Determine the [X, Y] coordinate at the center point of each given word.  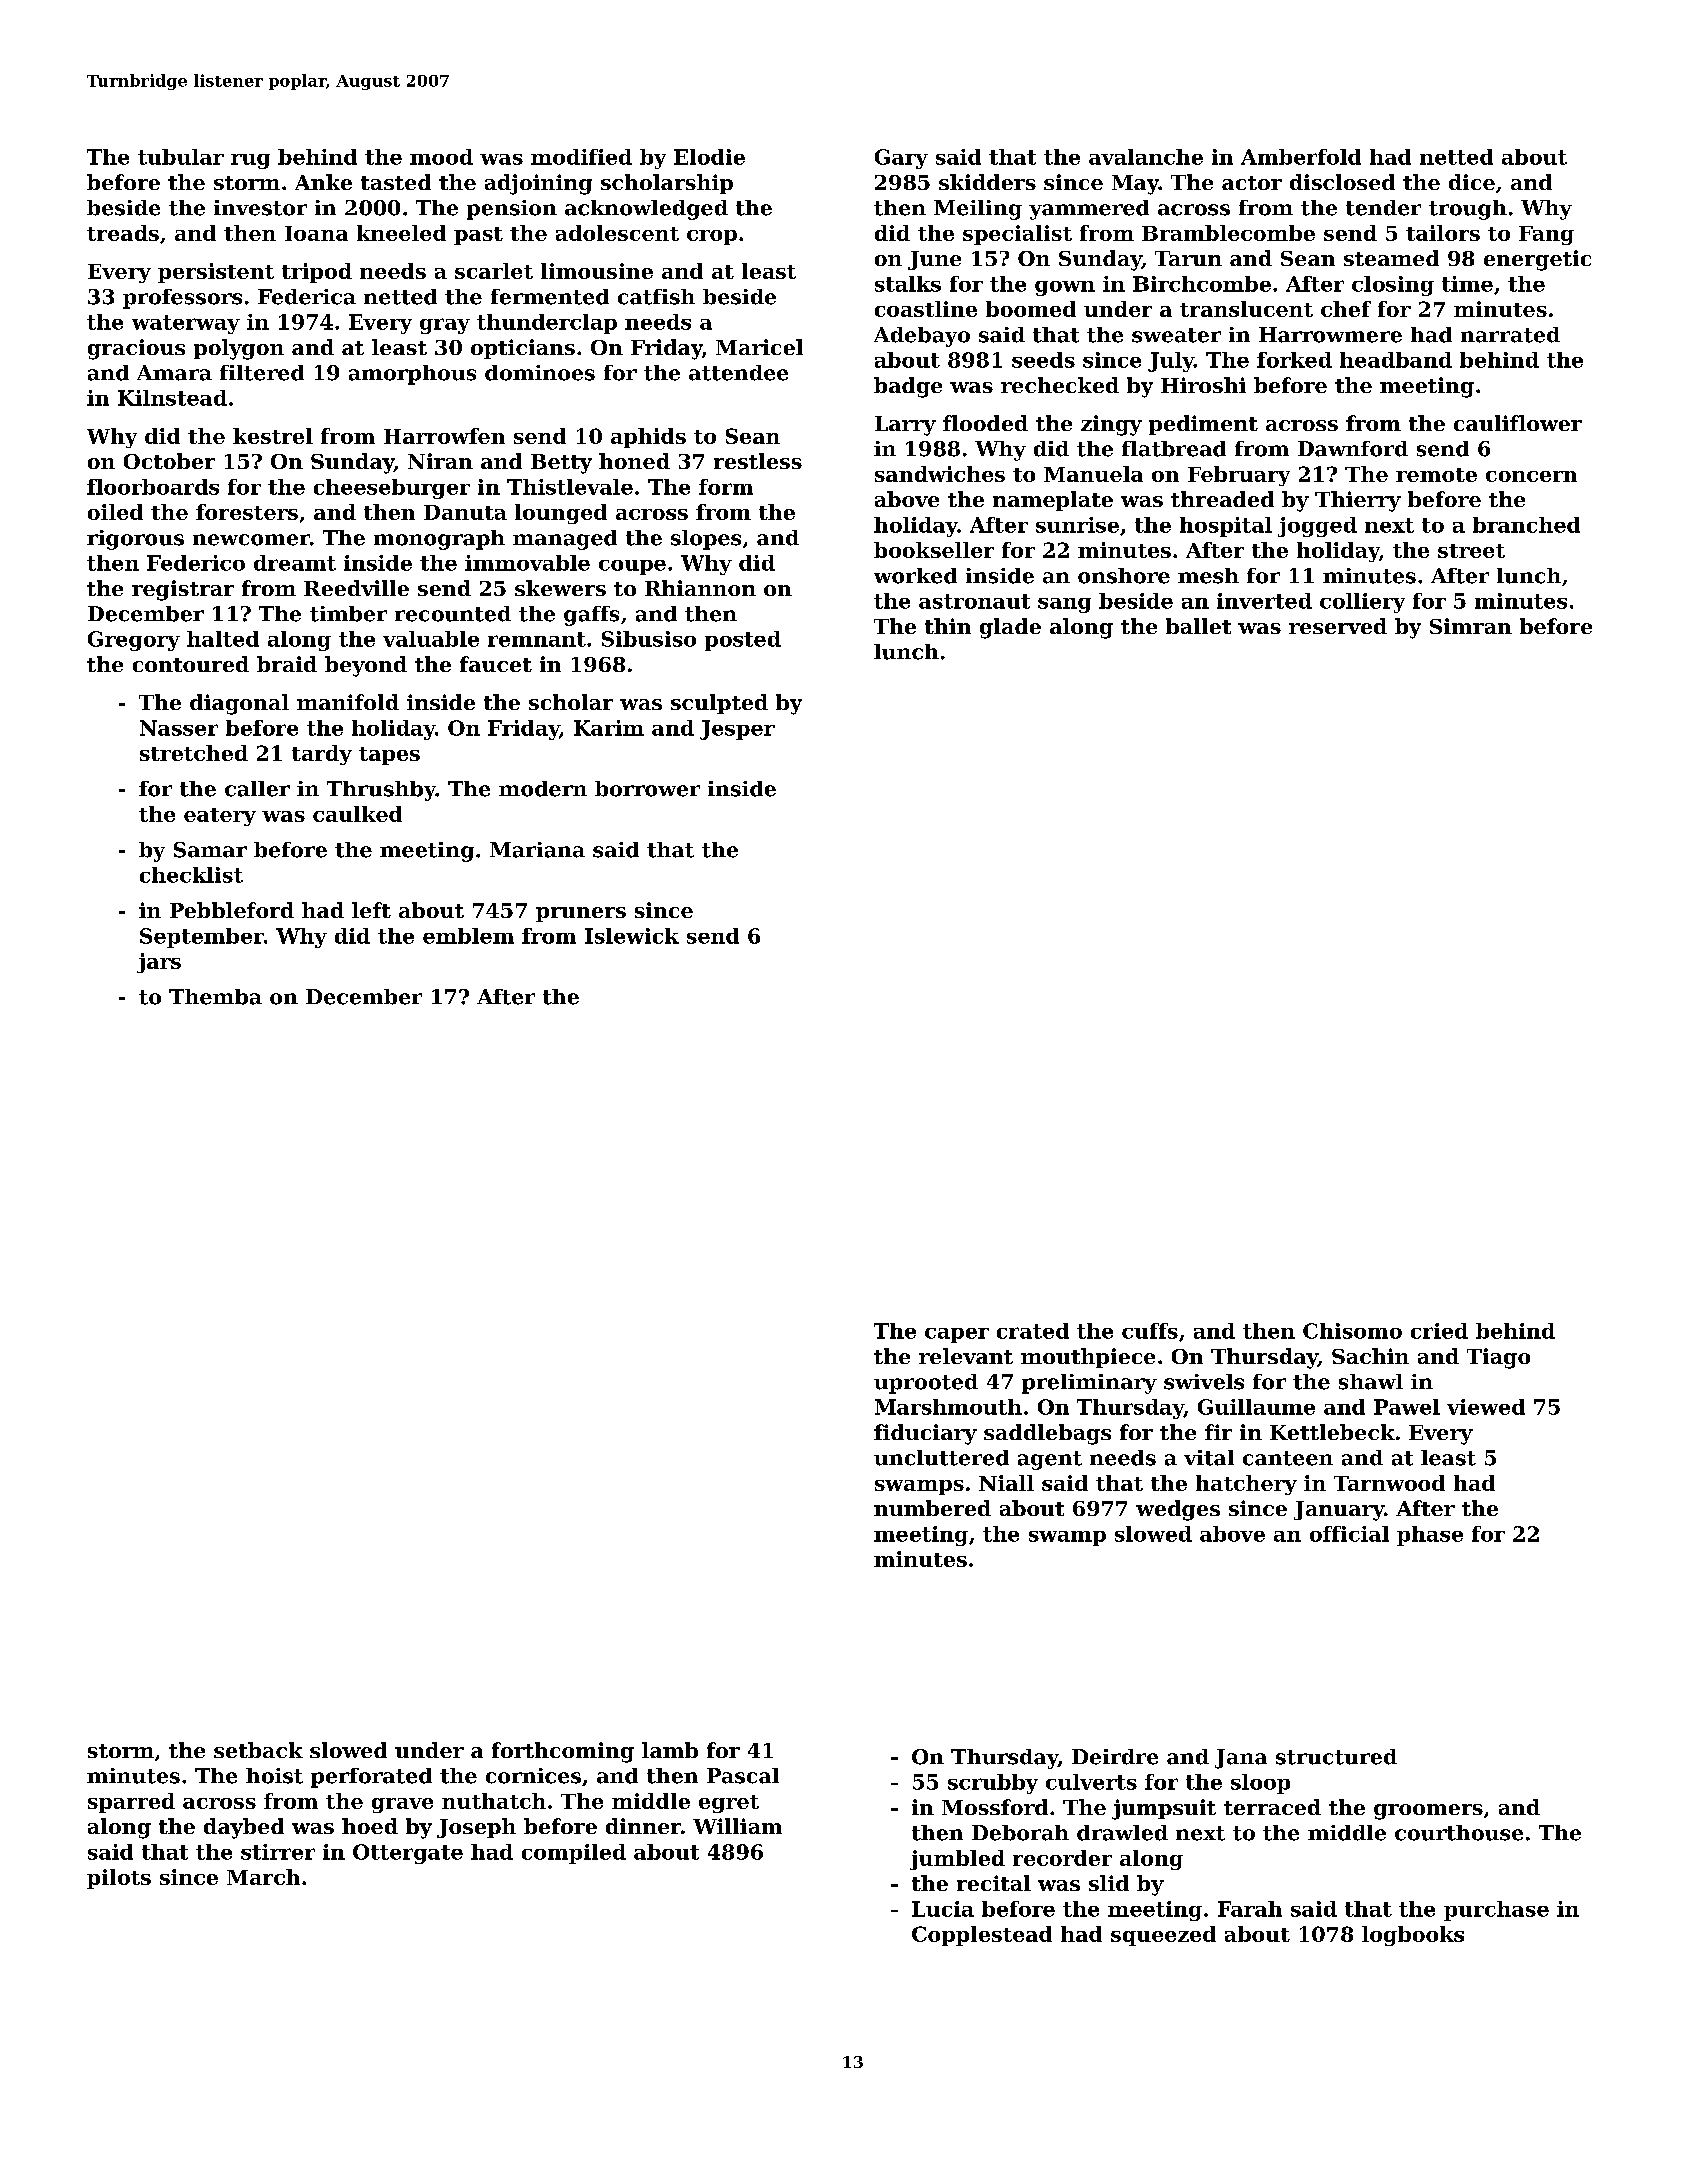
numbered [932, 1508]
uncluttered [941, 1458]
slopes [706, 540]
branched [1526, 525]
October [169, 461]
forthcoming [563, 1752]
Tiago [1498, 1358]
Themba [215, 997]
